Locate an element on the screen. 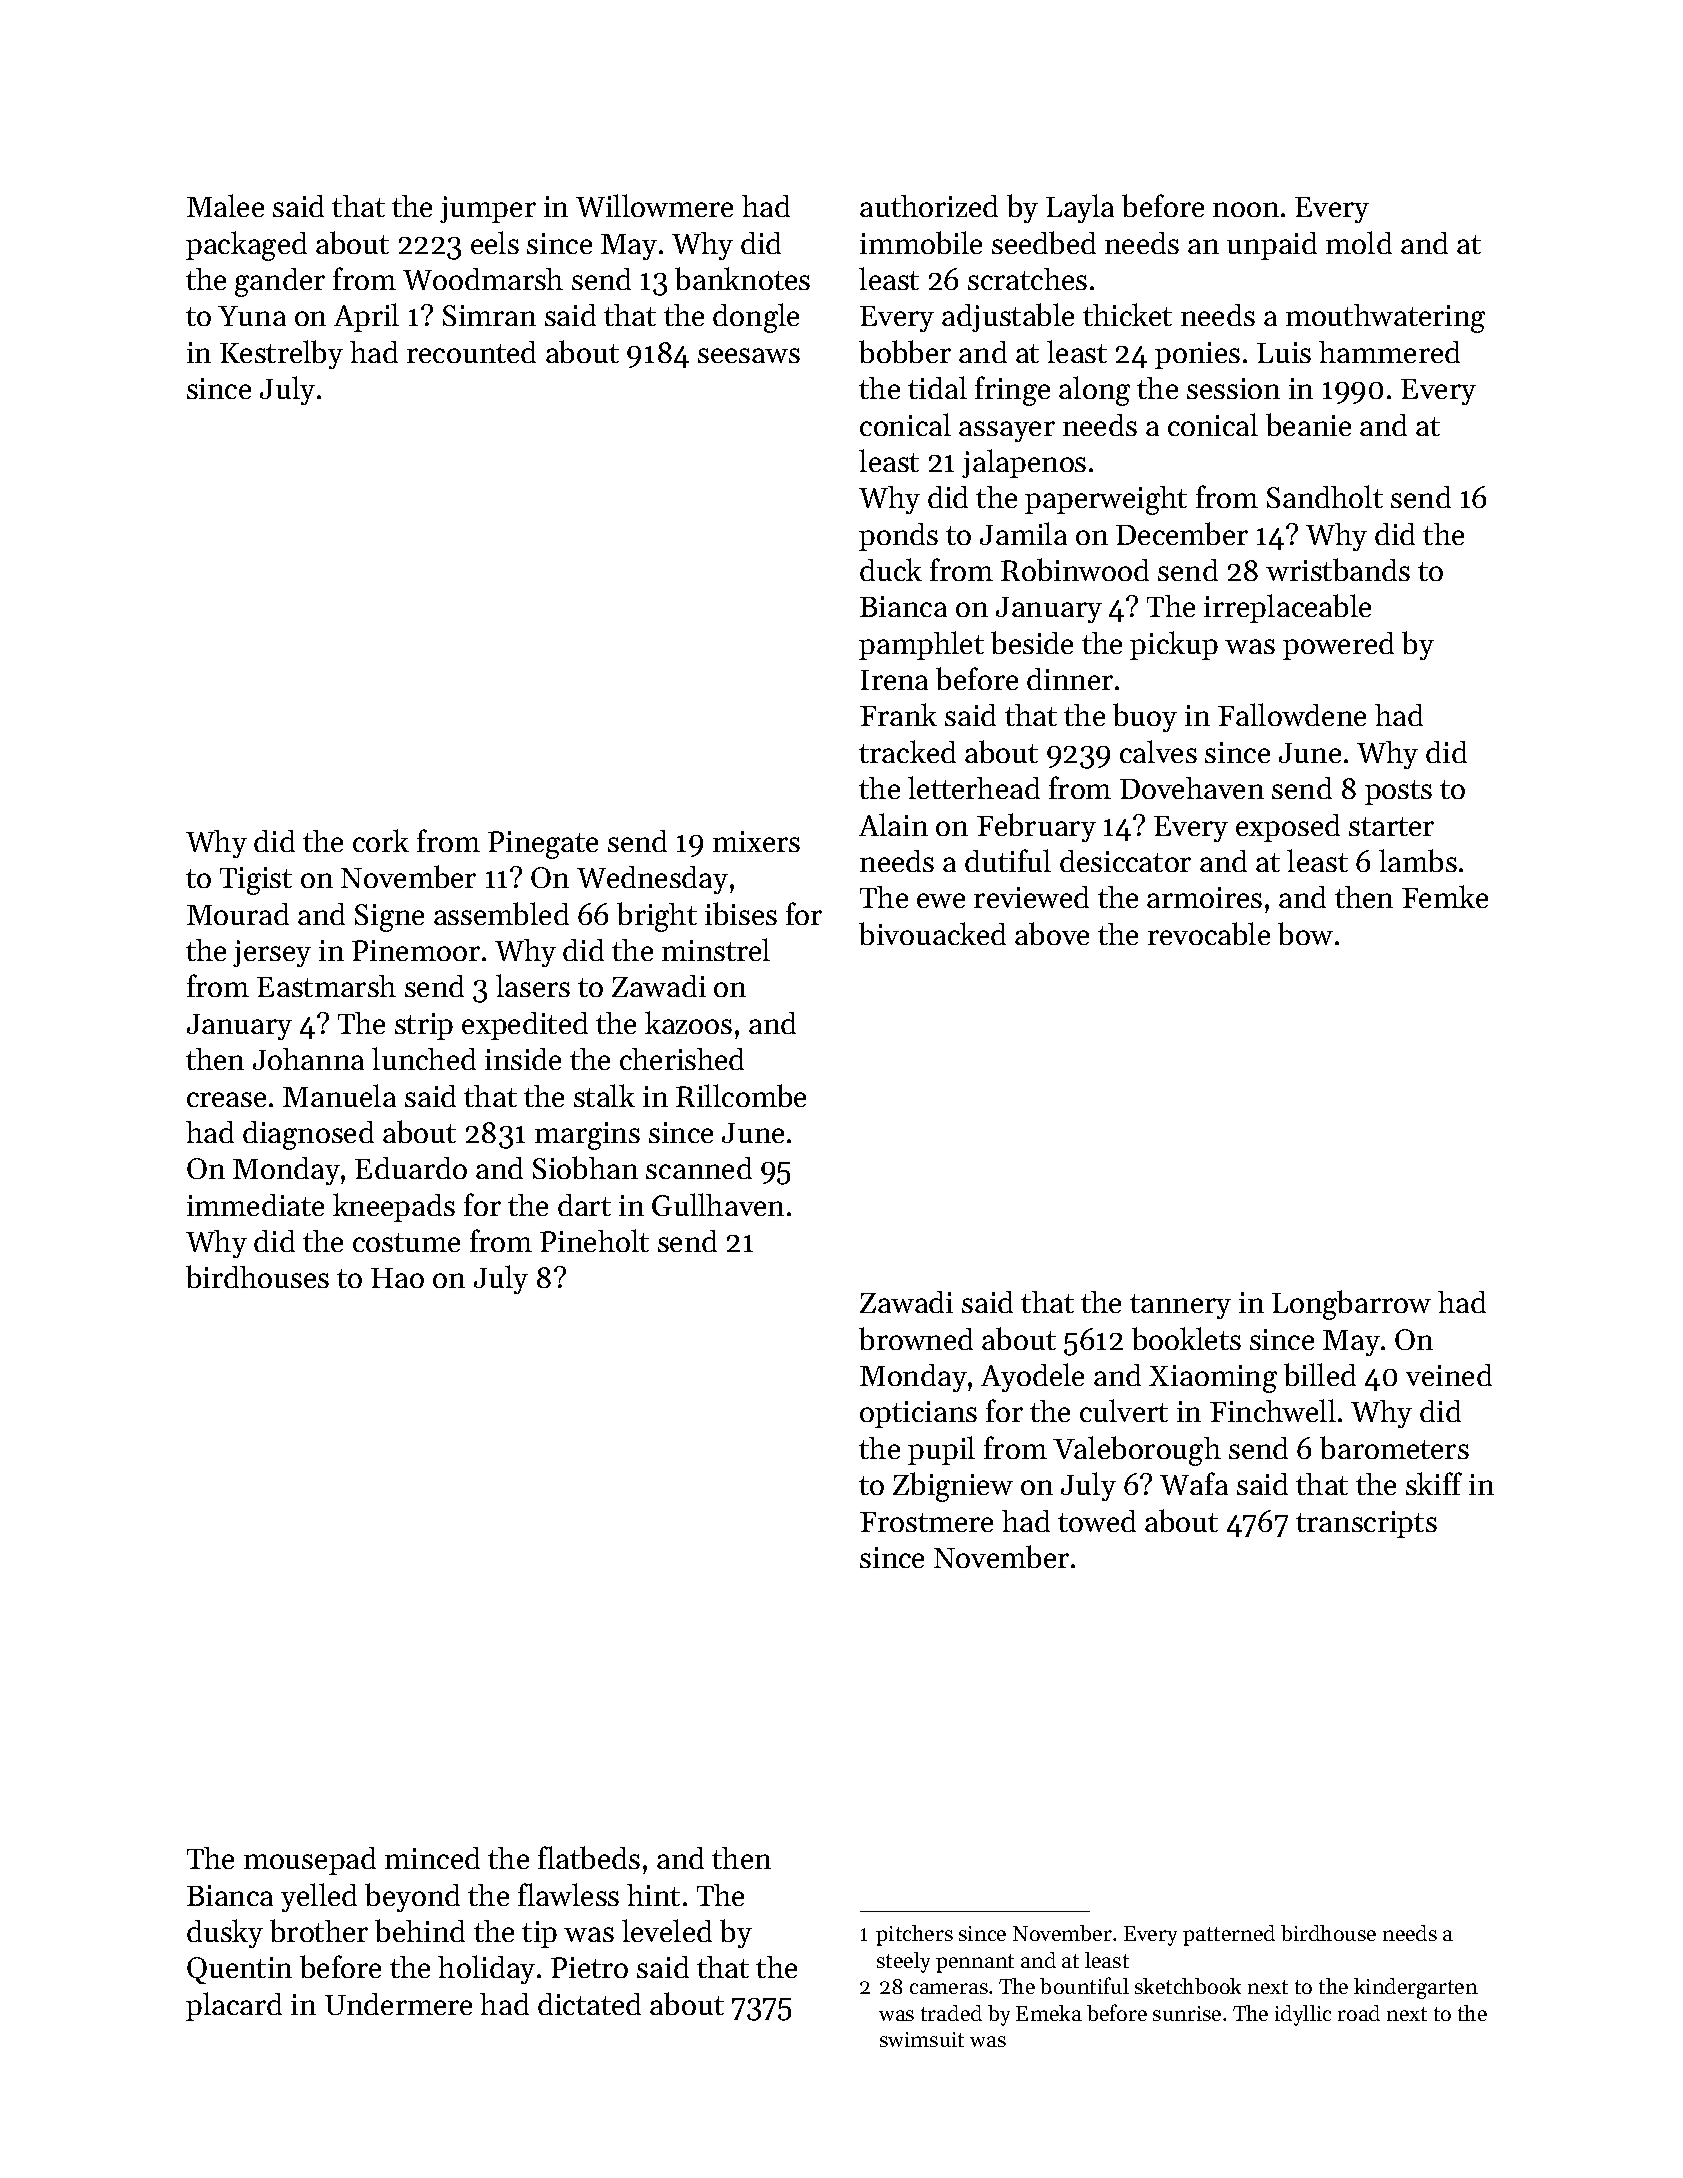 The image size is (1683, 2178). Hao is located at coordinates (397, 1278).
